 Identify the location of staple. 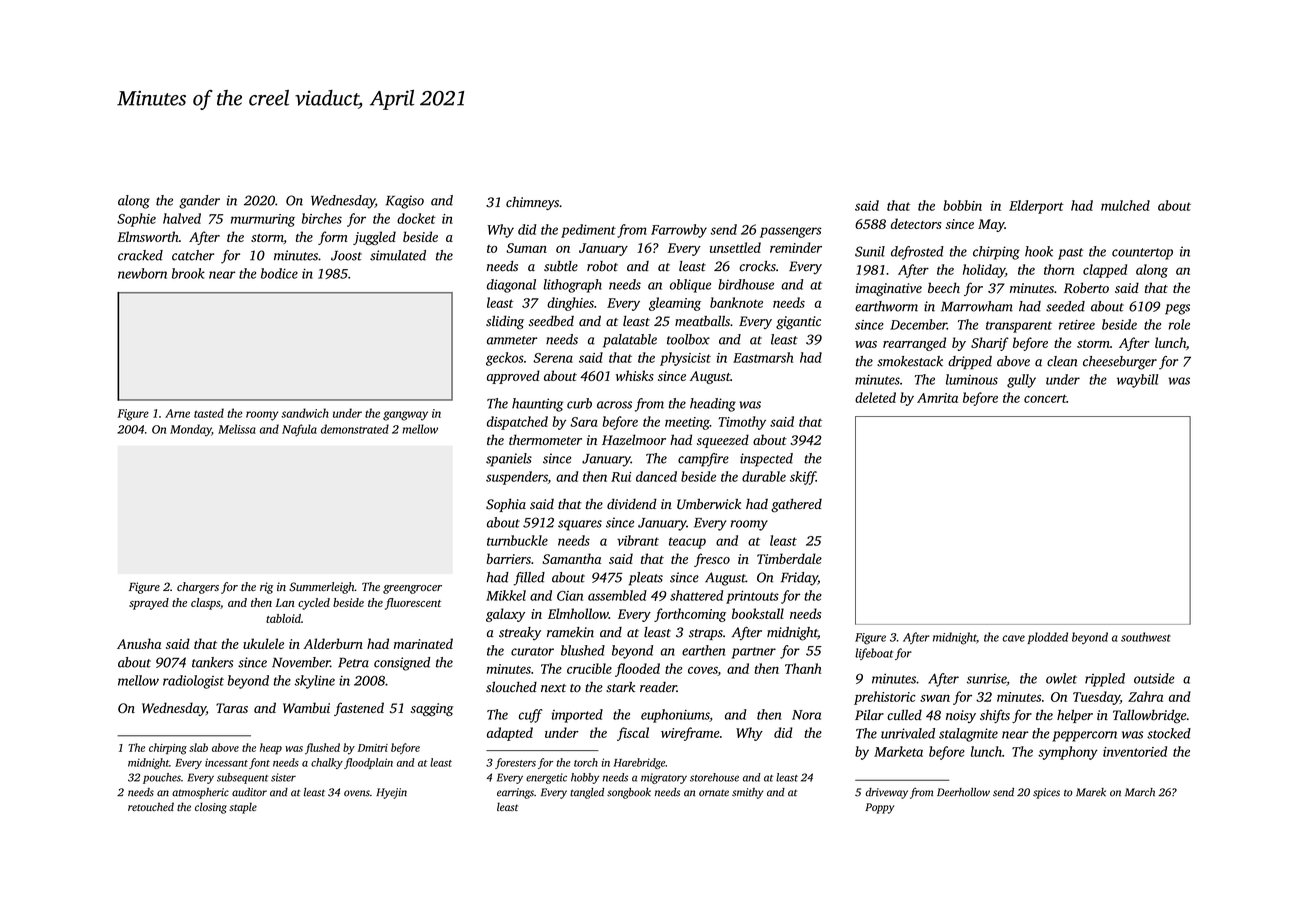
(243, 808).
